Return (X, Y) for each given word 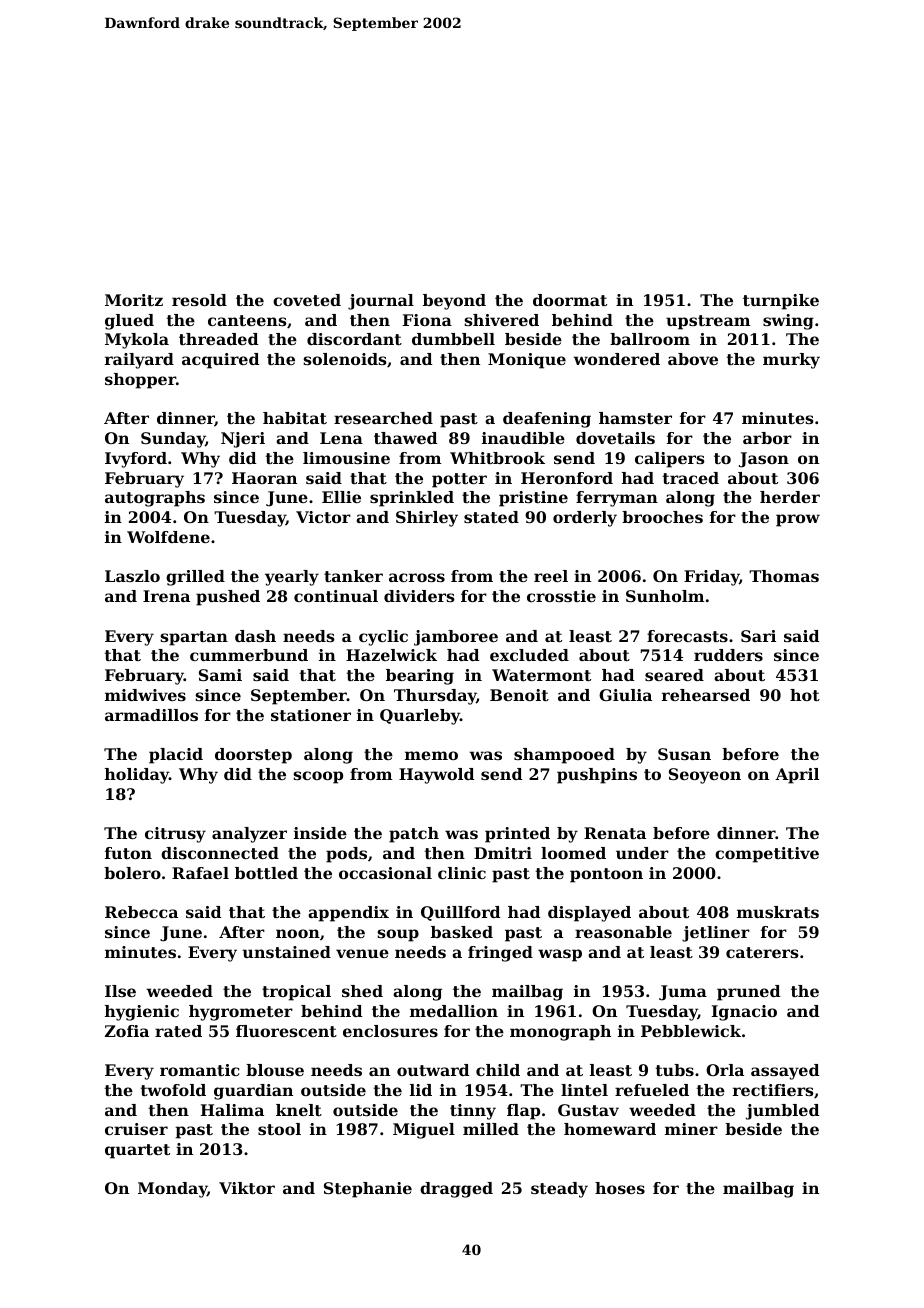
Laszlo (132, 576)
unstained (286, 952)
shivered (501, 320)
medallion (454, 1011)
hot (805, 695)
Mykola (137, 341)
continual (336, 596)
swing (788, 322)
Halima (232, 1110)
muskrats (778, 912)
